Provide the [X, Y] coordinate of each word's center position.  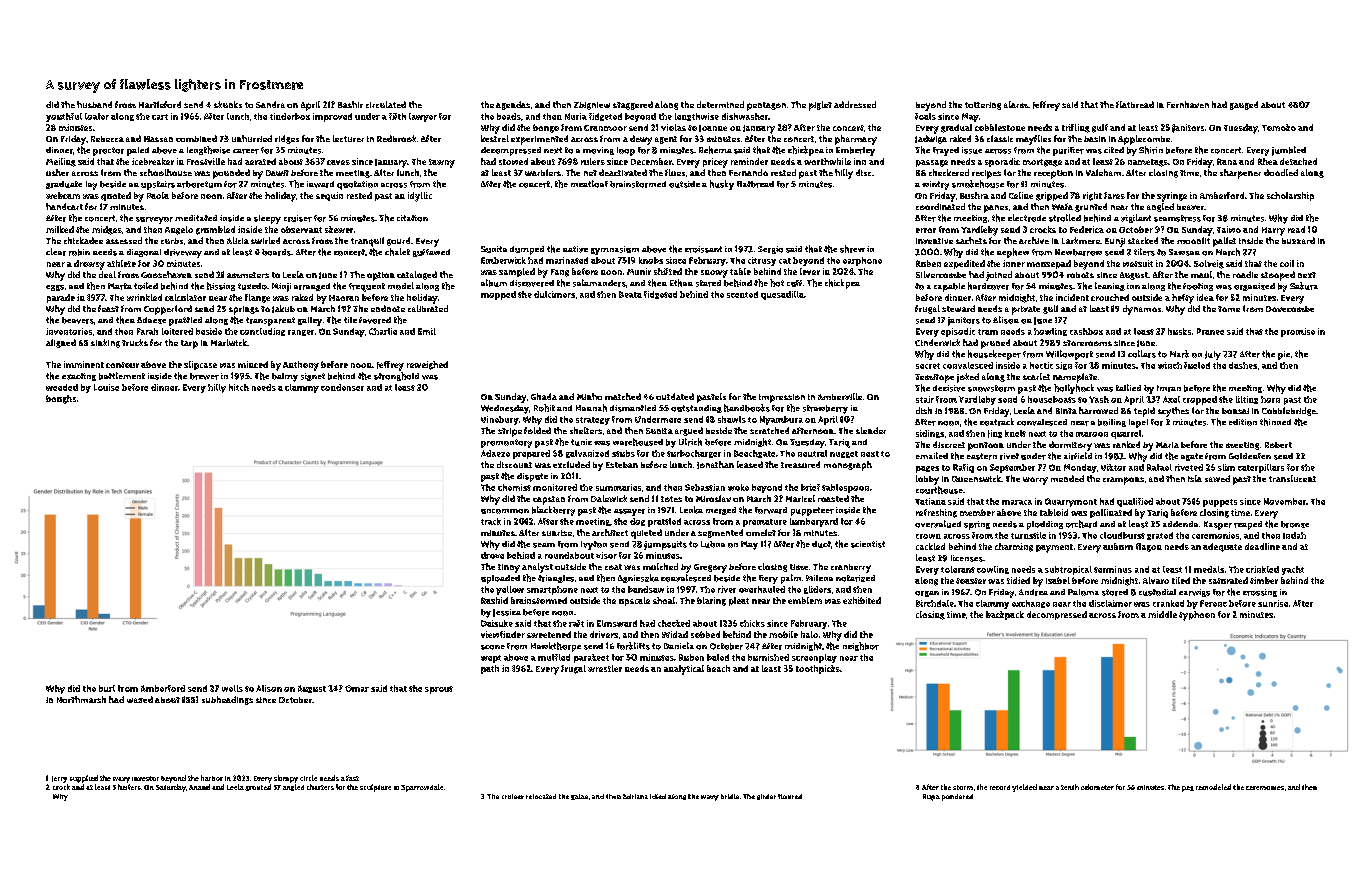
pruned [995, 344]
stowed [513, 161]
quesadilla [782, 295]
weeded [62, 387]
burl [107, 688]
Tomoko [1279, 127]
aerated [260, 161]
